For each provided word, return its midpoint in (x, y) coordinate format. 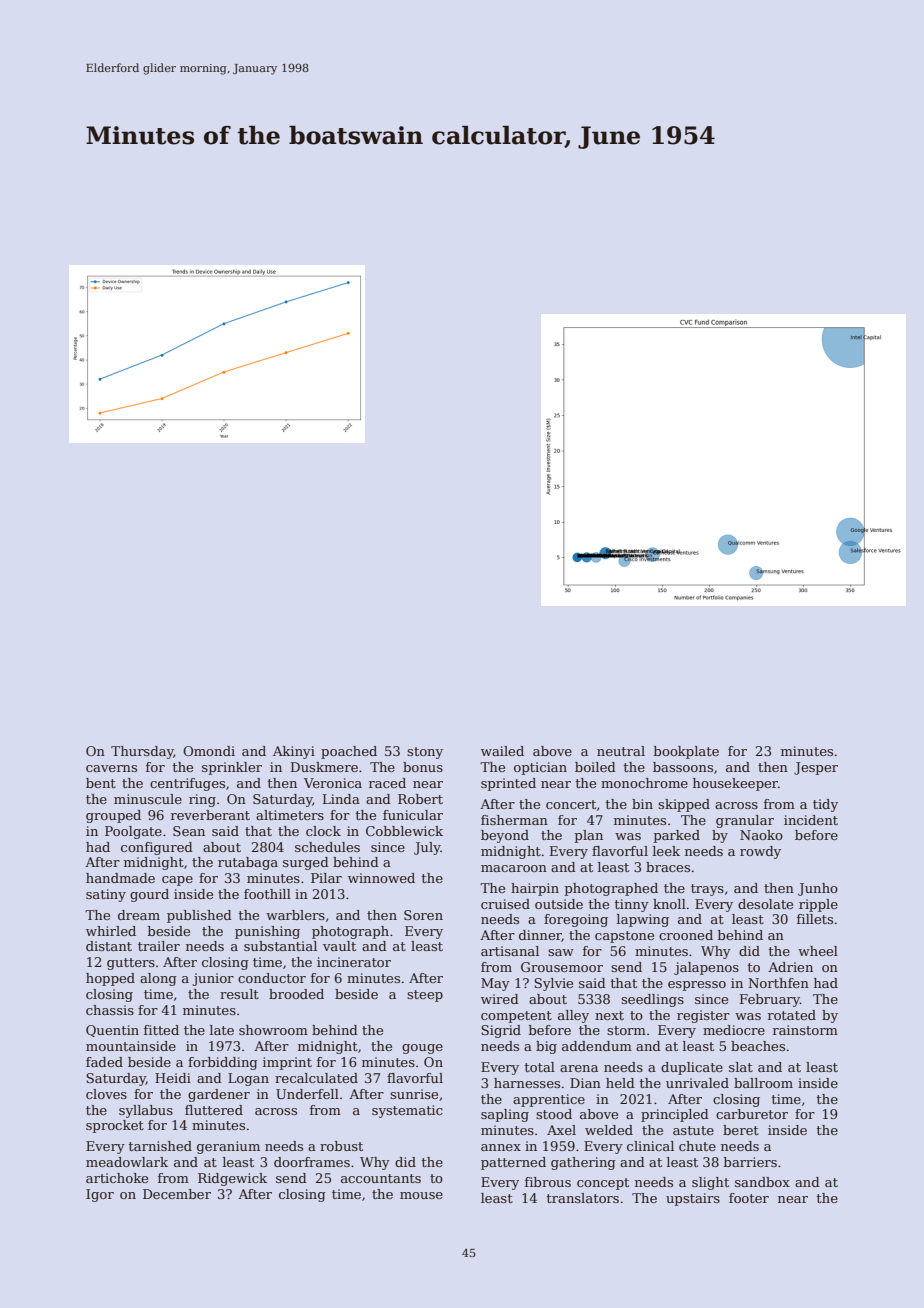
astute (693, 1130)
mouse (421, 1195)
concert (571, 804)
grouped (113, 816)
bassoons (683, 767)
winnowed (381, 878)
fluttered (214, 1110)
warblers (295, 915)
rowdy (760, 852)
